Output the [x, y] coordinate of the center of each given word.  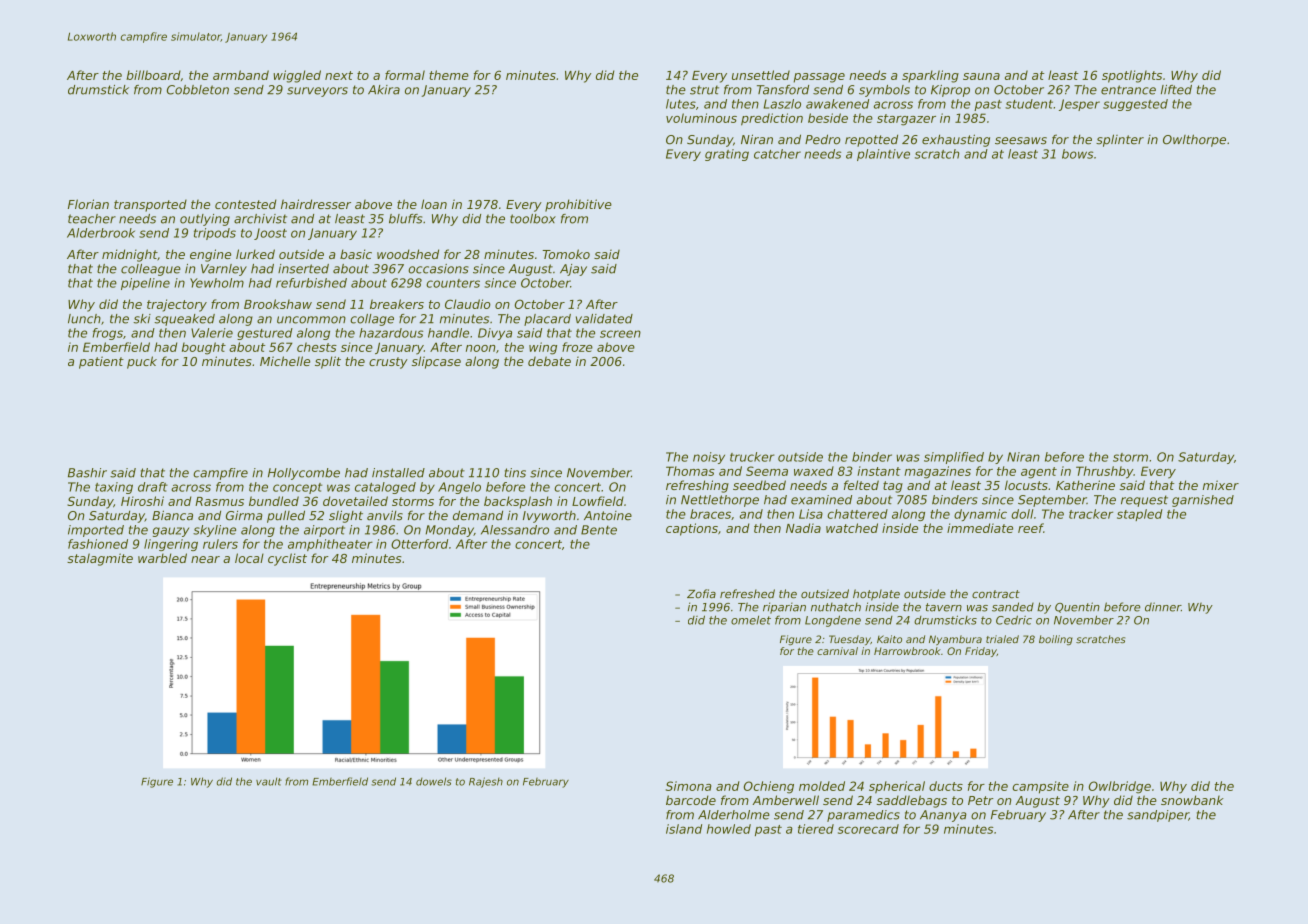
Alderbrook [101, 233]
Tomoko [566, 254]
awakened [837, 104]
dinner [1163, 607]
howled [729, 829]
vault [269, 781]
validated [604, 319]
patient [101, 362]
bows [1077, 154]
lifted [1176, 90]
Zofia [701, 594]
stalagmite [100, 559]
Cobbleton [198, 90]
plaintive [883, 155]
